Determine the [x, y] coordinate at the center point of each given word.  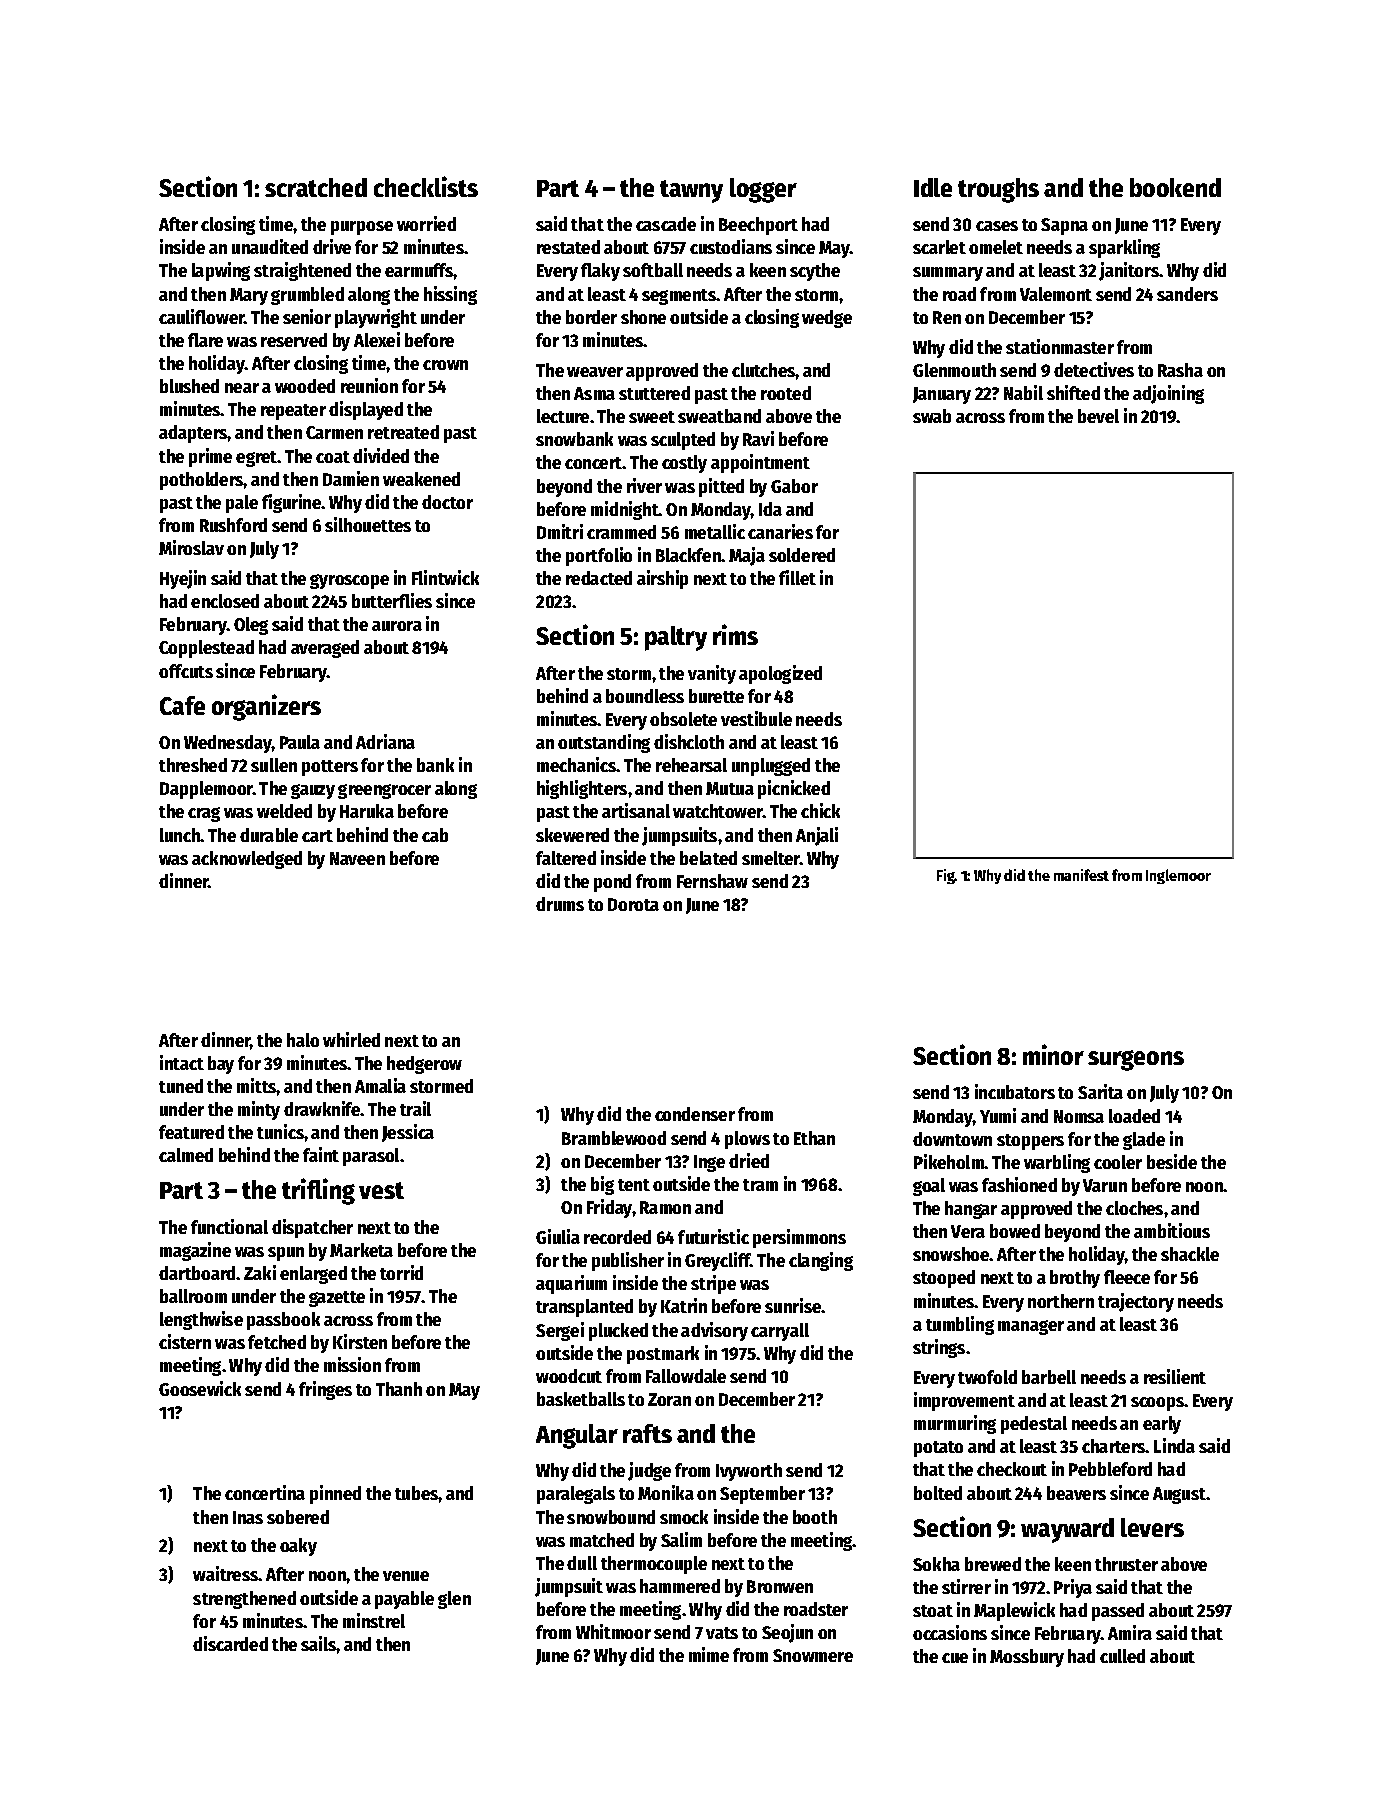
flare [205, 340]
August [1179, 1495]
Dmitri [560, 531]
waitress [225, 1573]
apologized [780, 674]
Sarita [1100, 1091]
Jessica [408, 1133]
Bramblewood [614, 1138]
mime [709, 1654]
